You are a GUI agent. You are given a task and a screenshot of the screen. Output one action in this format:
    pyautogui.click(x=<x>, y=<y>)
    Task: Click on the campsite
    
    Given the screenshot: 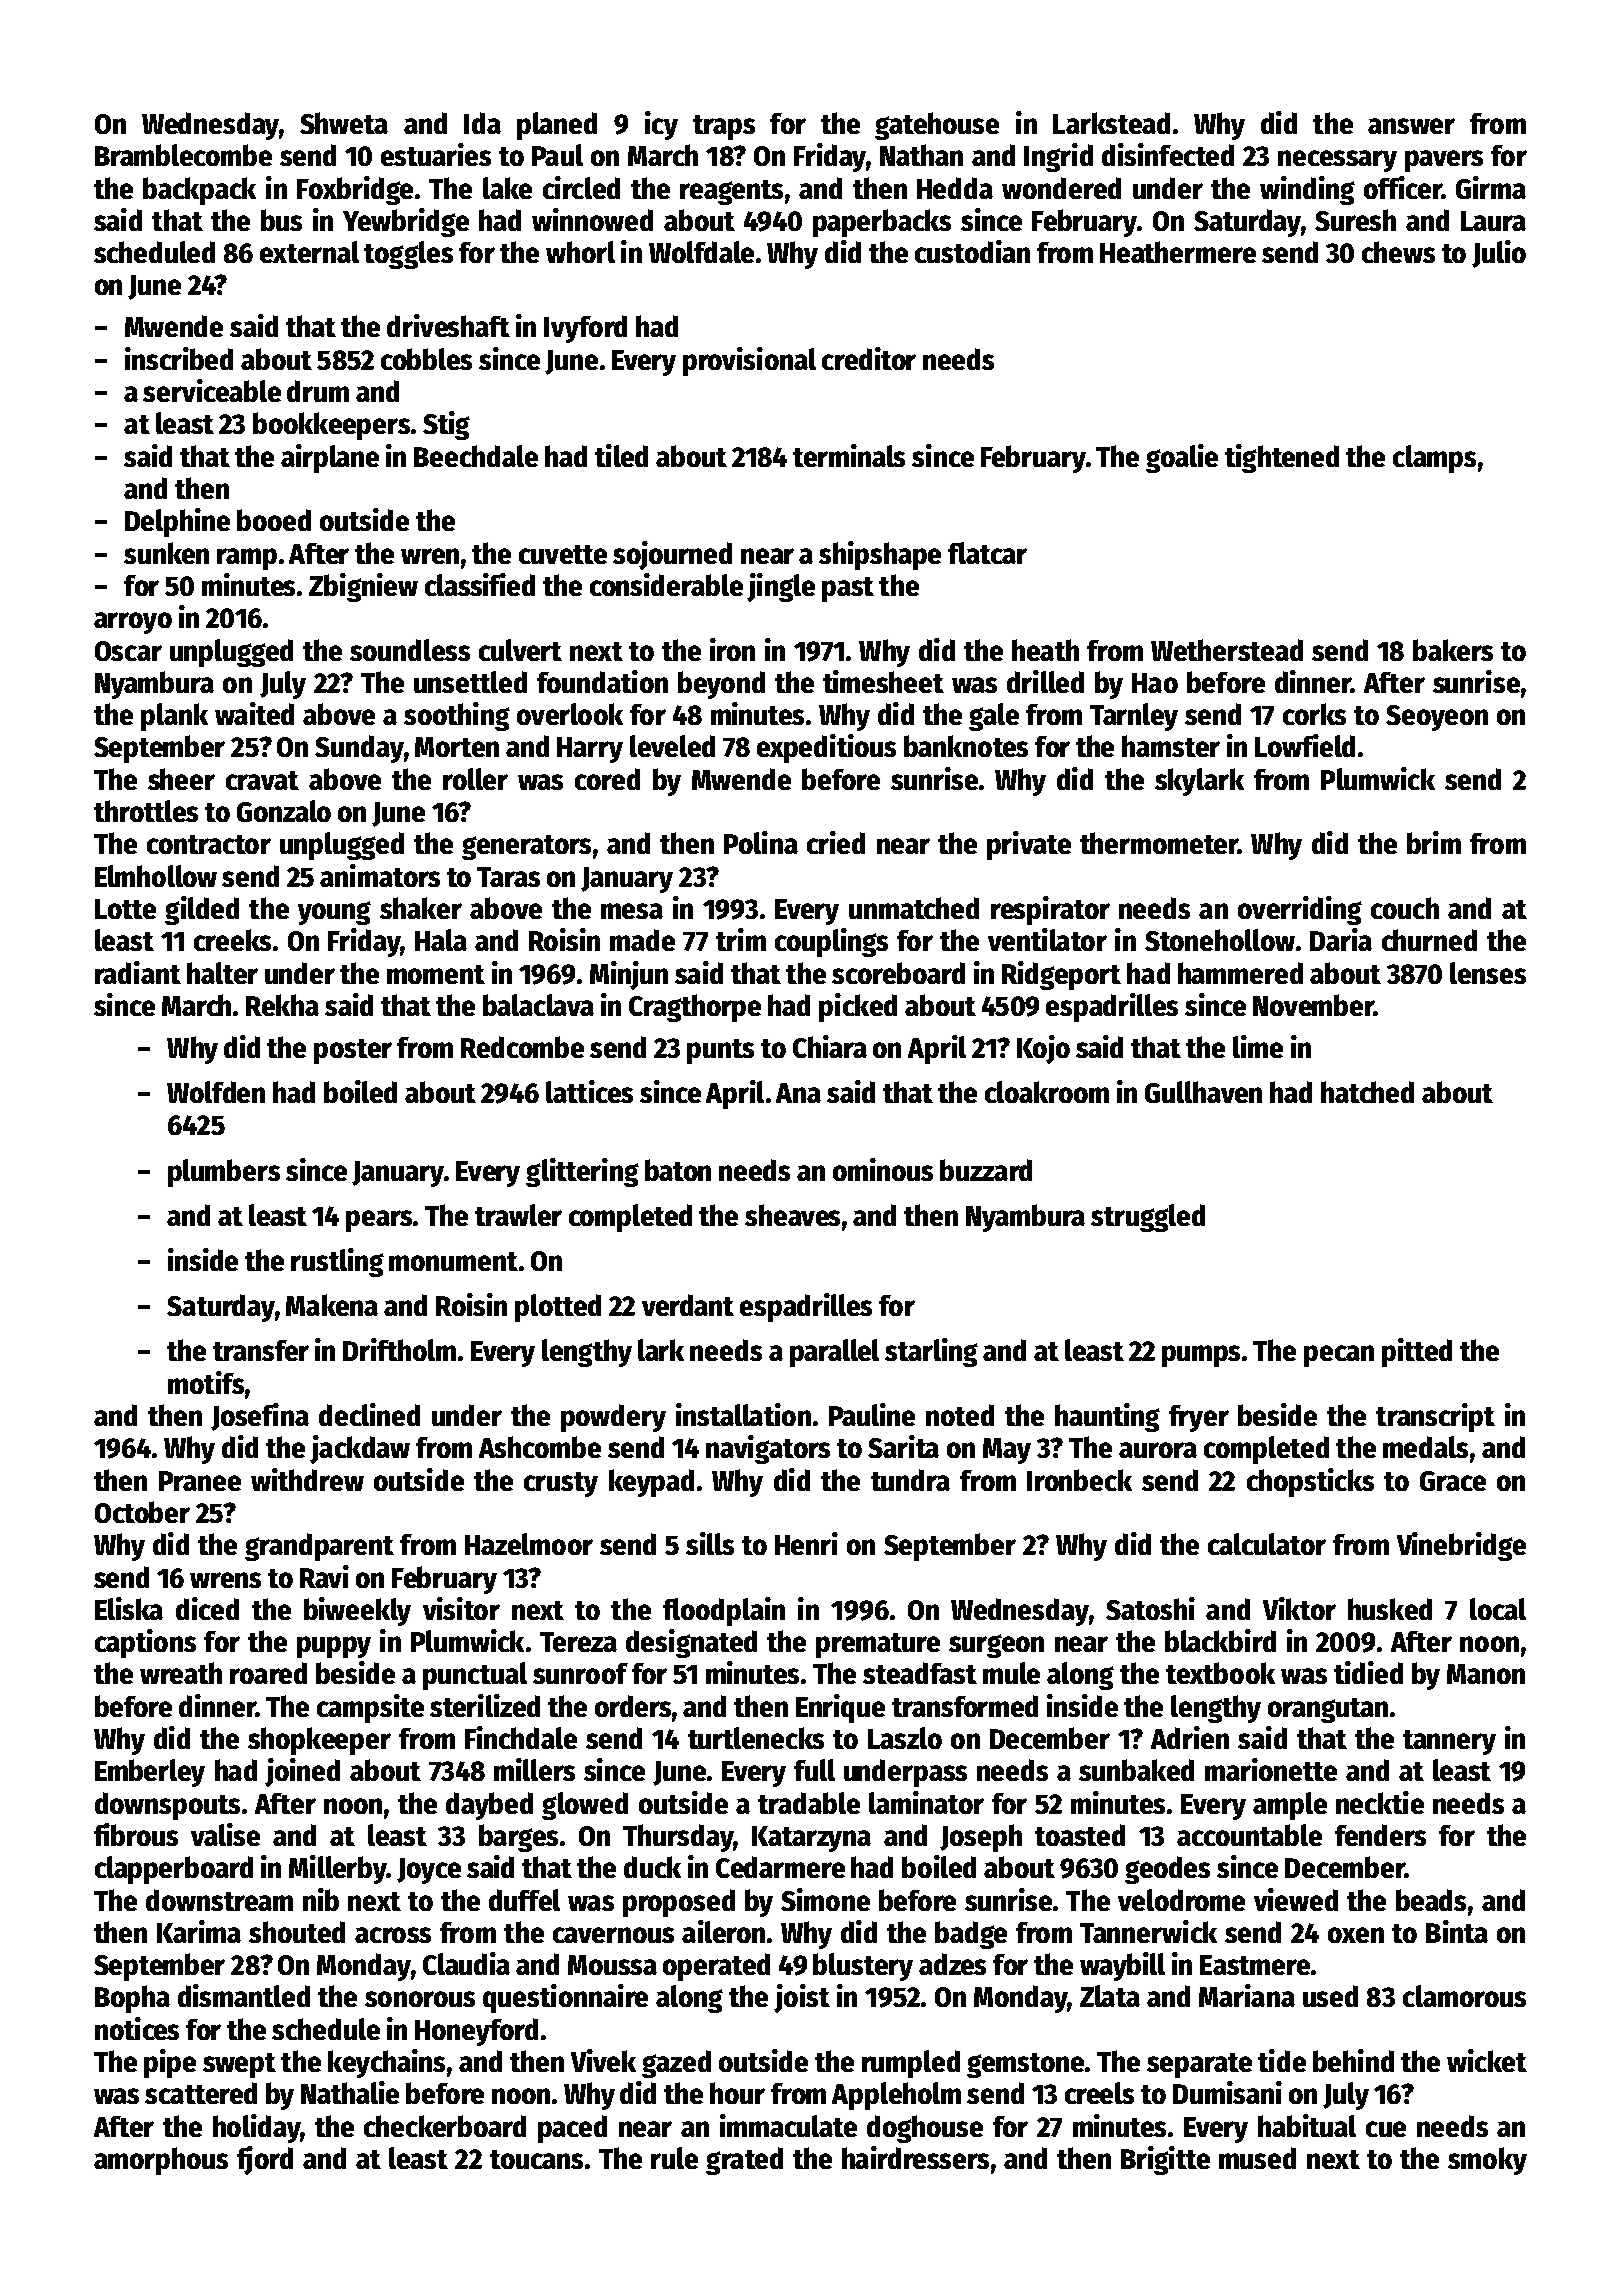 What is the action you would take?
    pyautogui.click(x=370, y=1708)
